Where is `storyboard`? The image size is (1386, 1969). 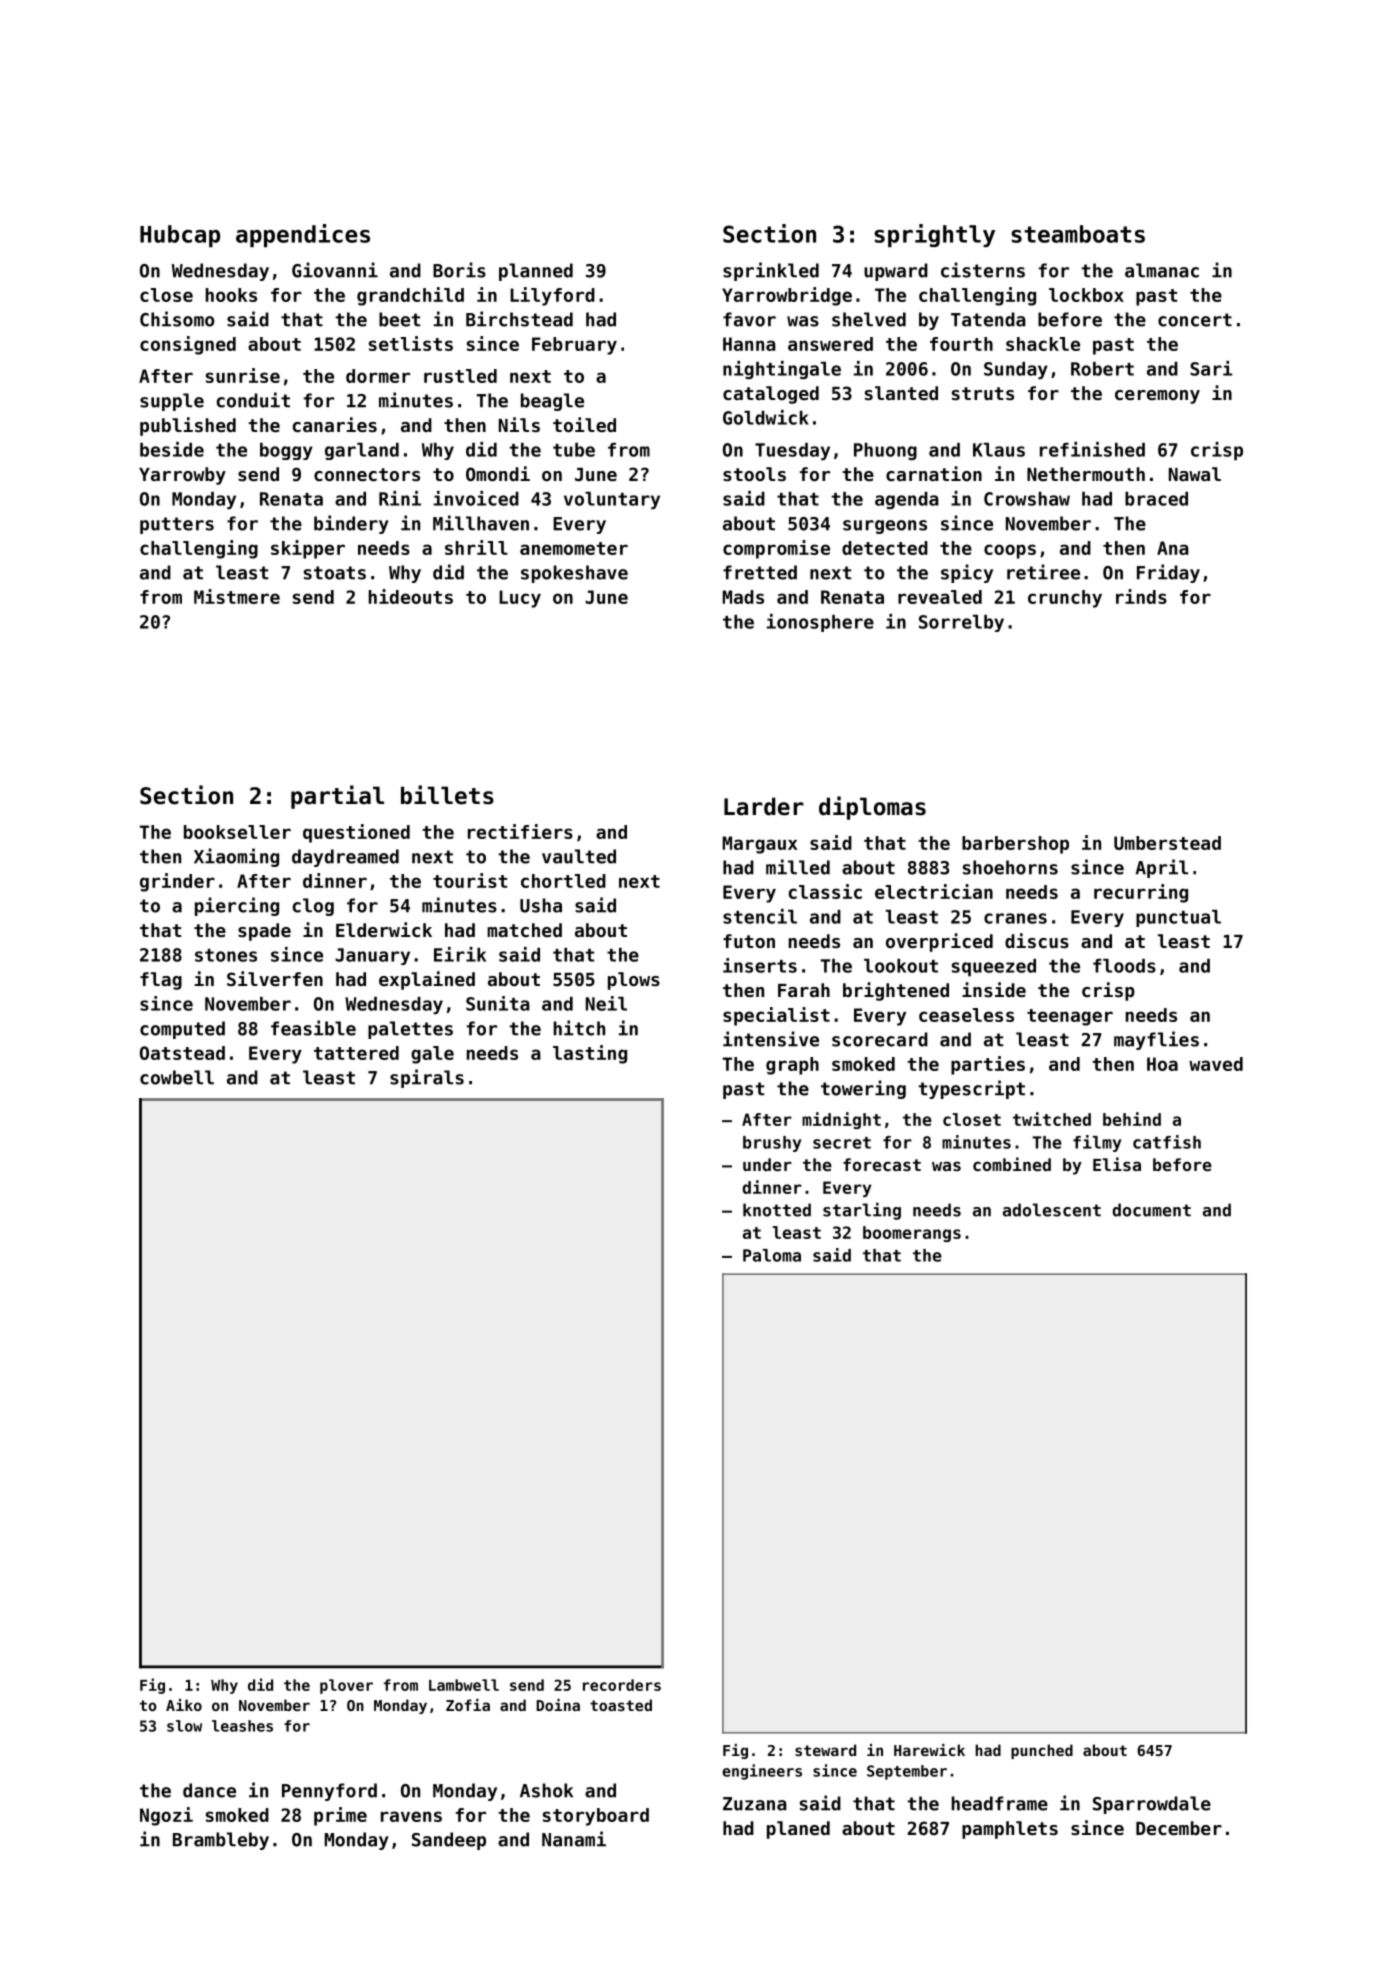
storyboard is located at coordinates (596, 1817).
